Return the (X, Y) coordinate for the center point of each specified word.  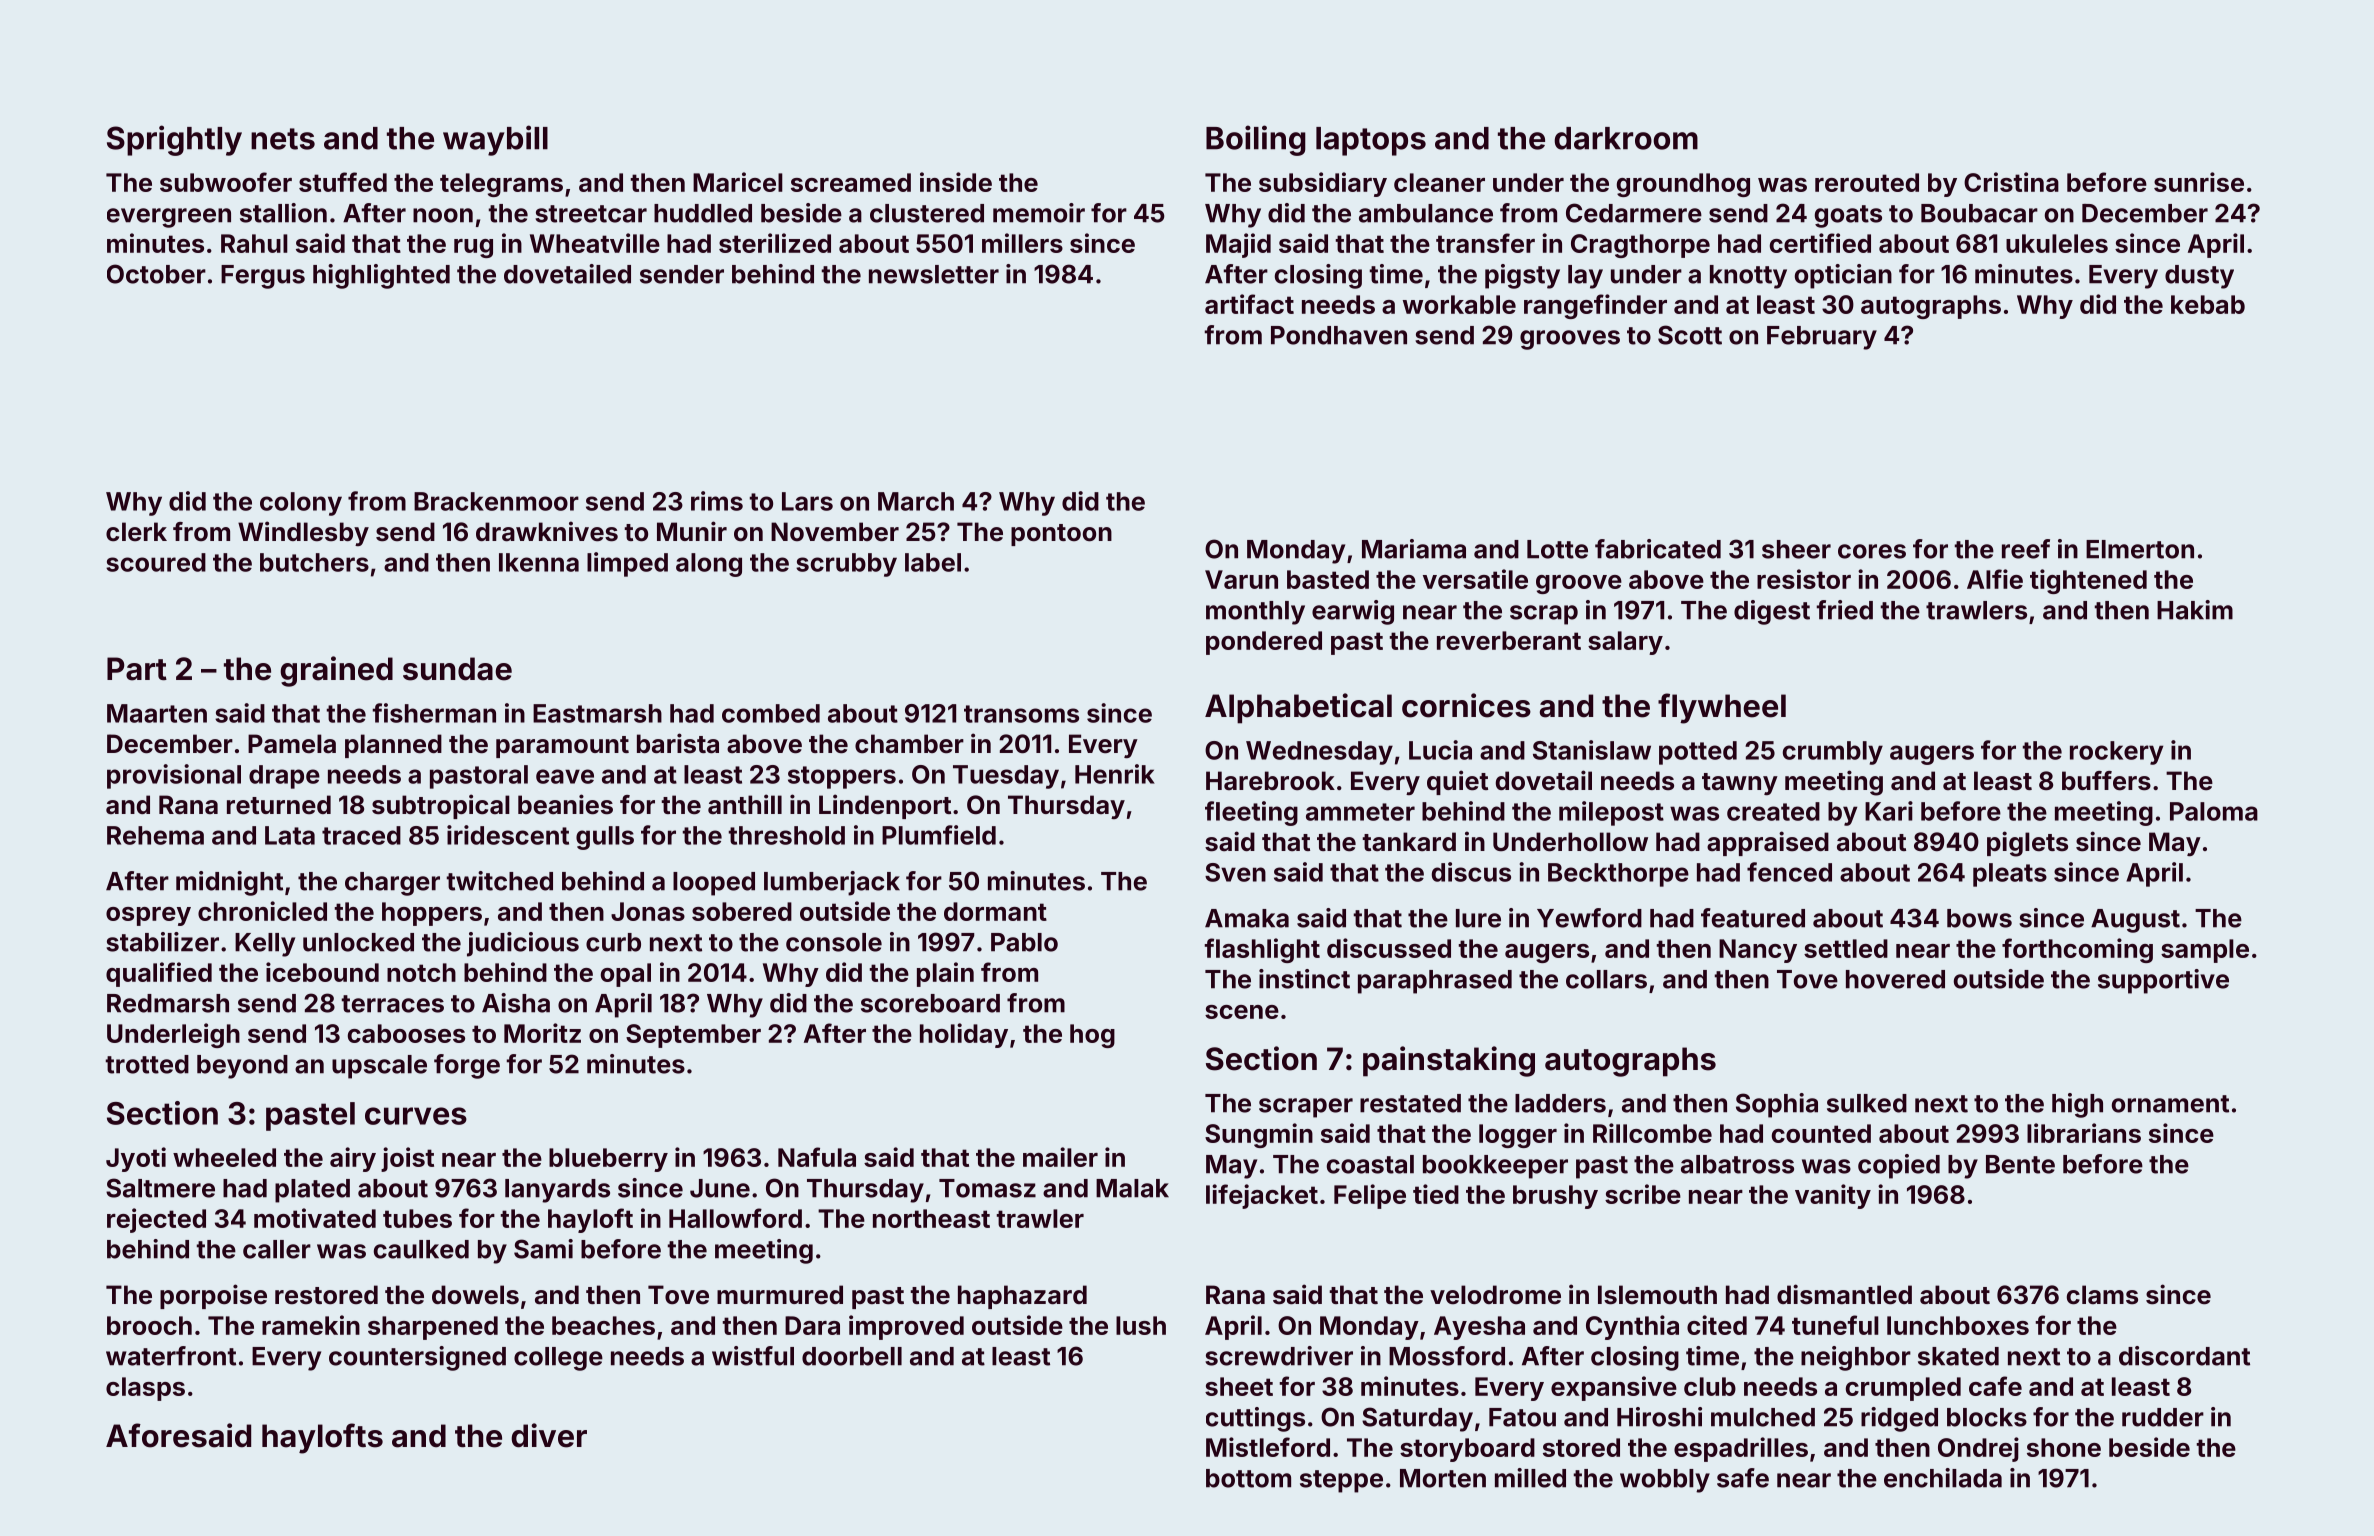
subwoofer (226, 182)
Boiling (1256, 140)
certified (1820, 243)
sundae (457, 669)
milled (1530, 1478)
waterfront (171, 1356)
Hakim (2195, 610)
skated (1958, 1356)
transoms (1021, 714)
